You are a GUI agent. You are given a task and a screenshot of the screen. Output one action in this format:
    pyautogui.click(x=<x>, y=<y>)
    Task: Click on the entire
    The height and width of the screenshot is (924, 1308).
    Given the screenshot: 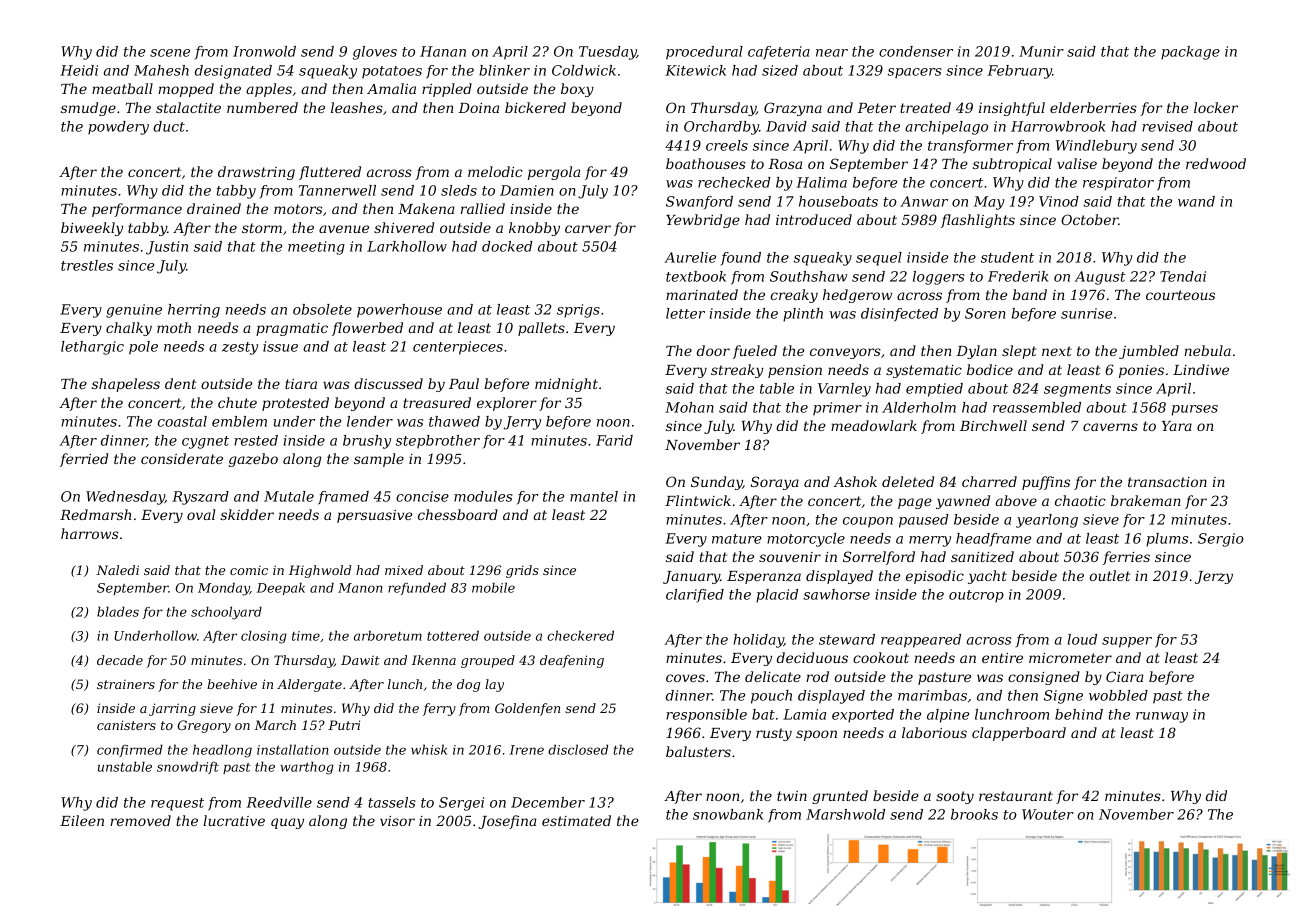 What is the action you would take?
    pyautogui.click(x=1002, y=658)
